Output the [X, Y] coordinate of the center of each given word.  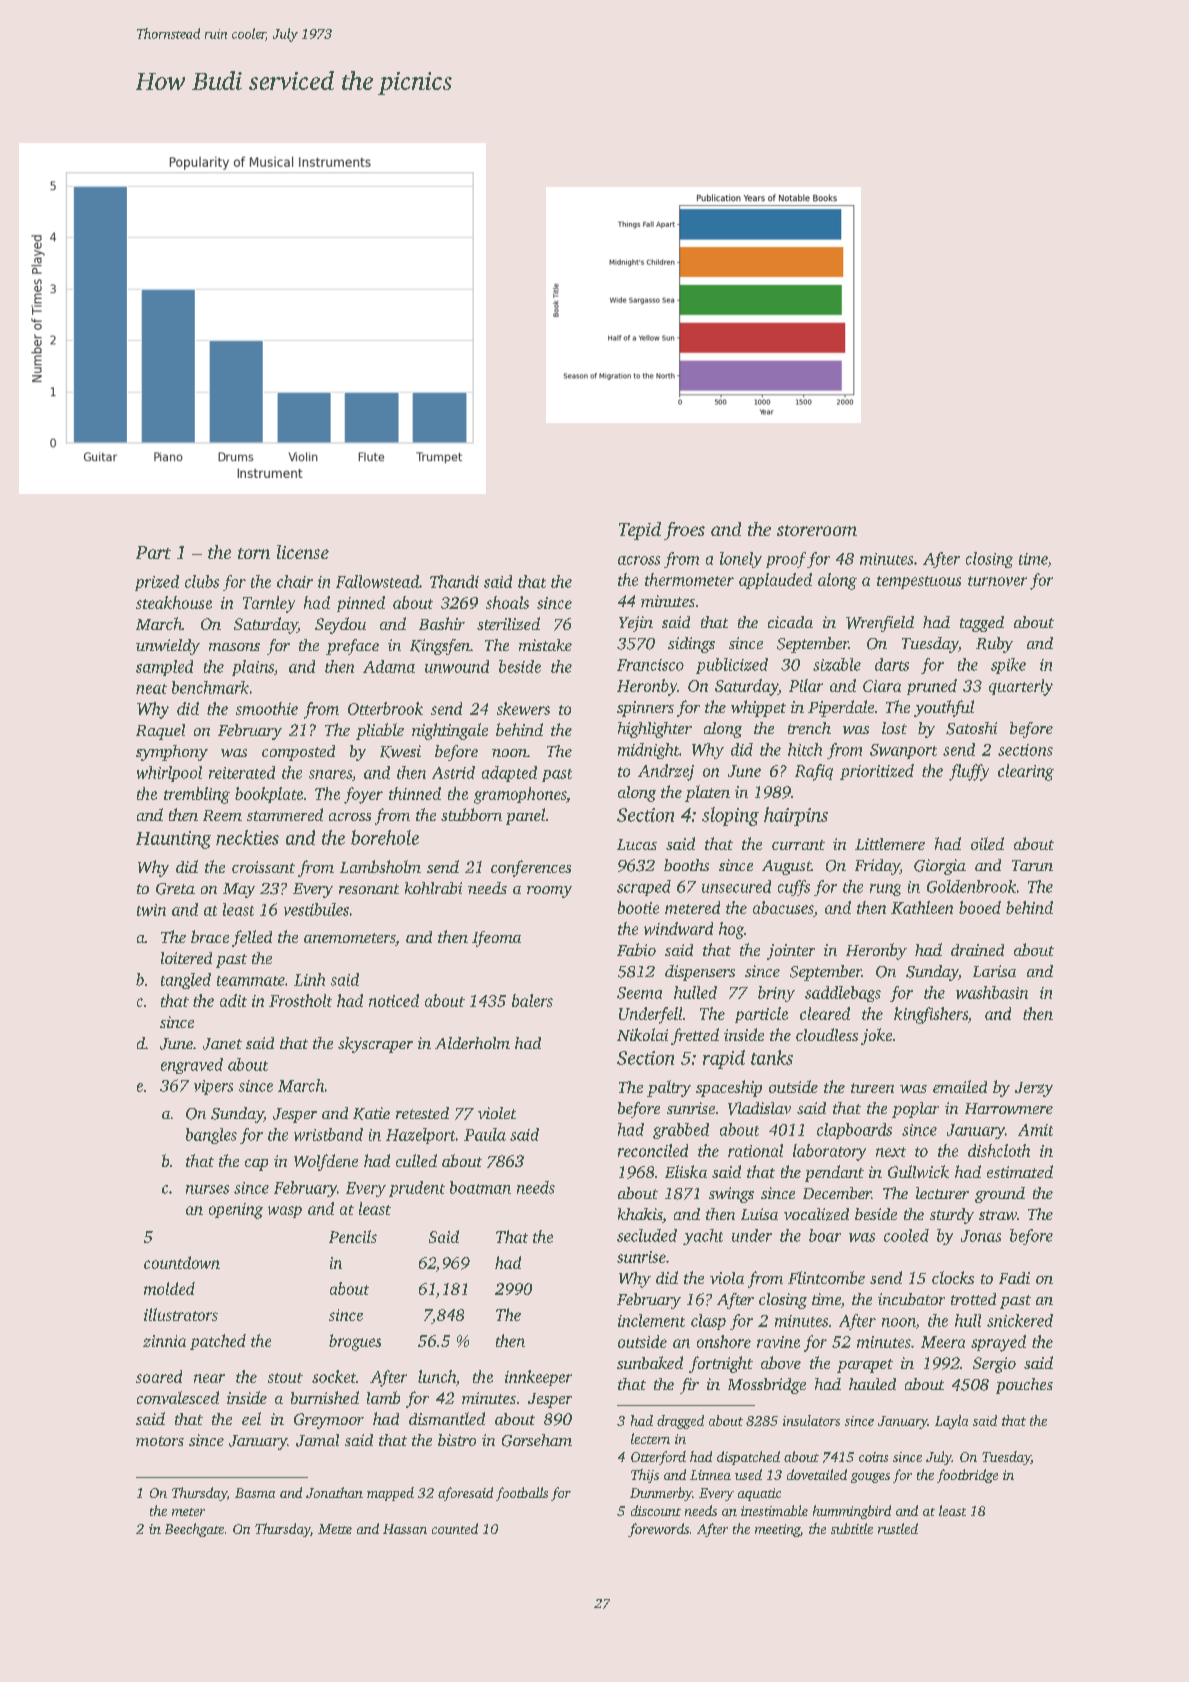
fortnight [721, 1364]
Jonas [981, 1236]
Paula [485, 1134]
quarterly [1021, 687]
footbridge [967, 1476]
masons [234, 647]
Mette [335, 1529]
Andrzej [666, 772]
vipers [213, 1087]
